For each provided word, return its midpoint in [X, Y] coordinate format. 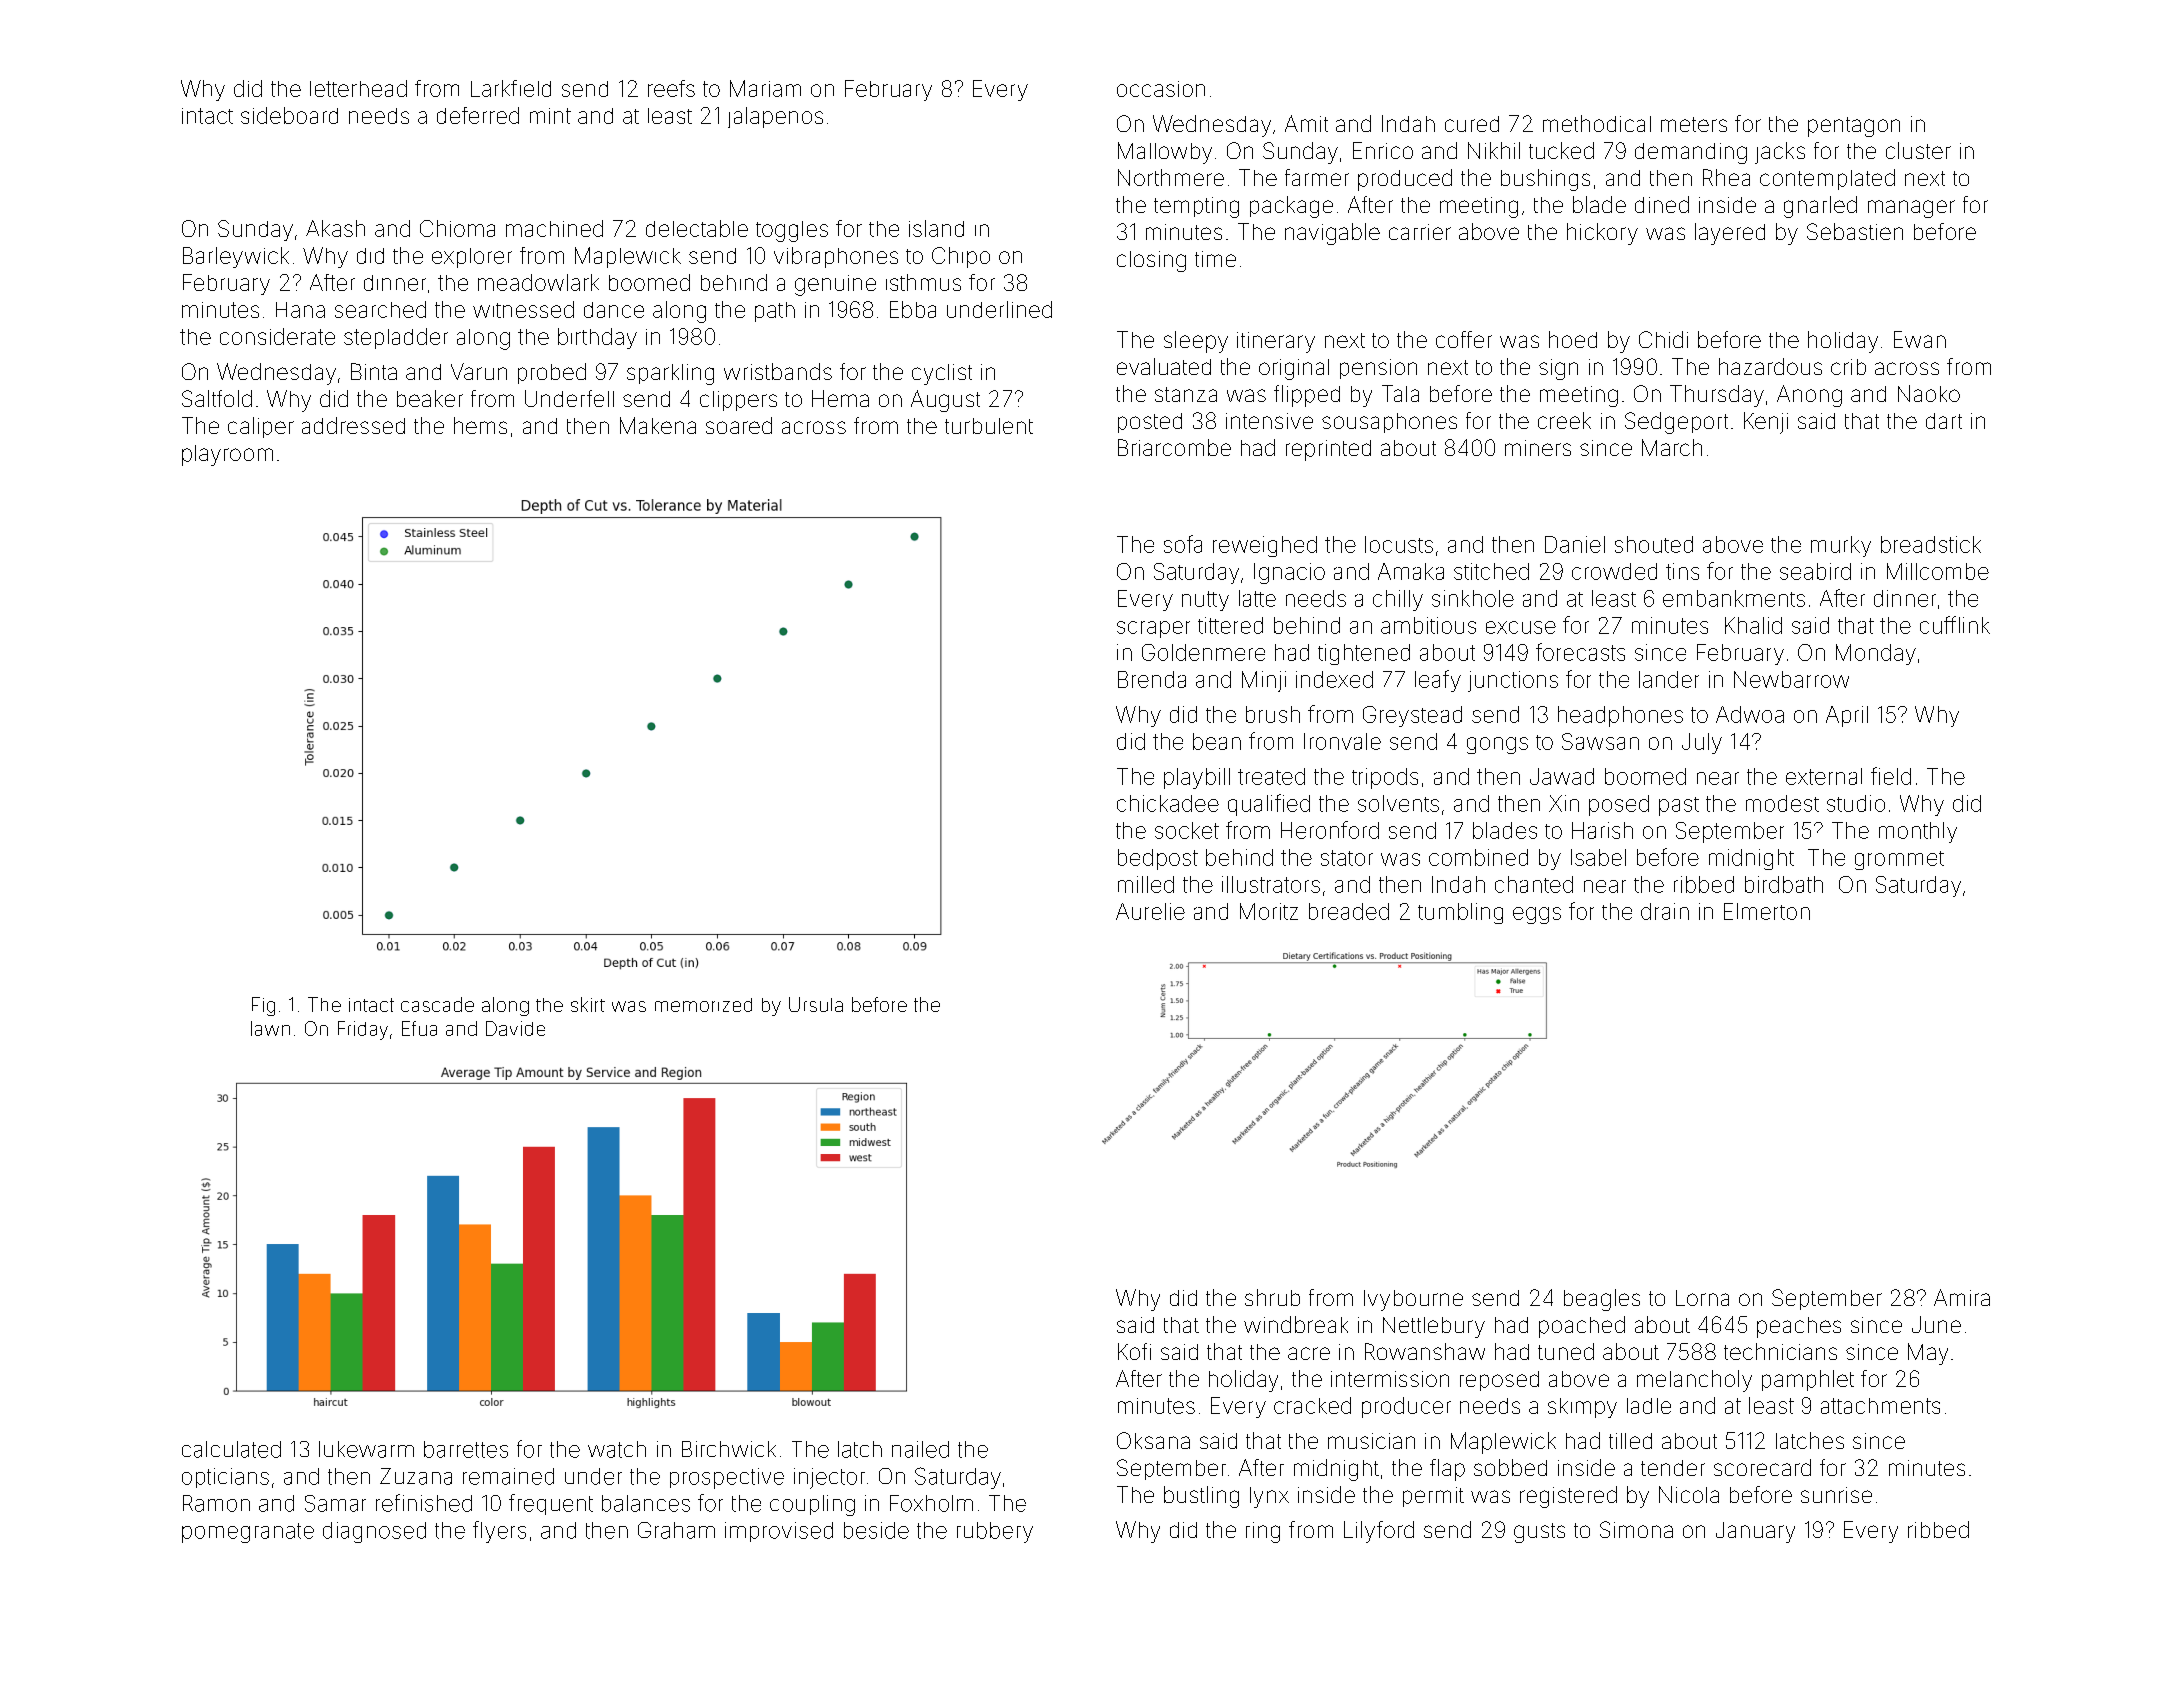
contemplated [1827, 179]
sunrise [1836, 1495]
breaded [1349, 911]
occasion [1161, 89]
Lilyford [1379, 1532]
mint [550, 116]
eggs [1537, 915]
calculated [231, 1449]
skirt [588, 1004]
